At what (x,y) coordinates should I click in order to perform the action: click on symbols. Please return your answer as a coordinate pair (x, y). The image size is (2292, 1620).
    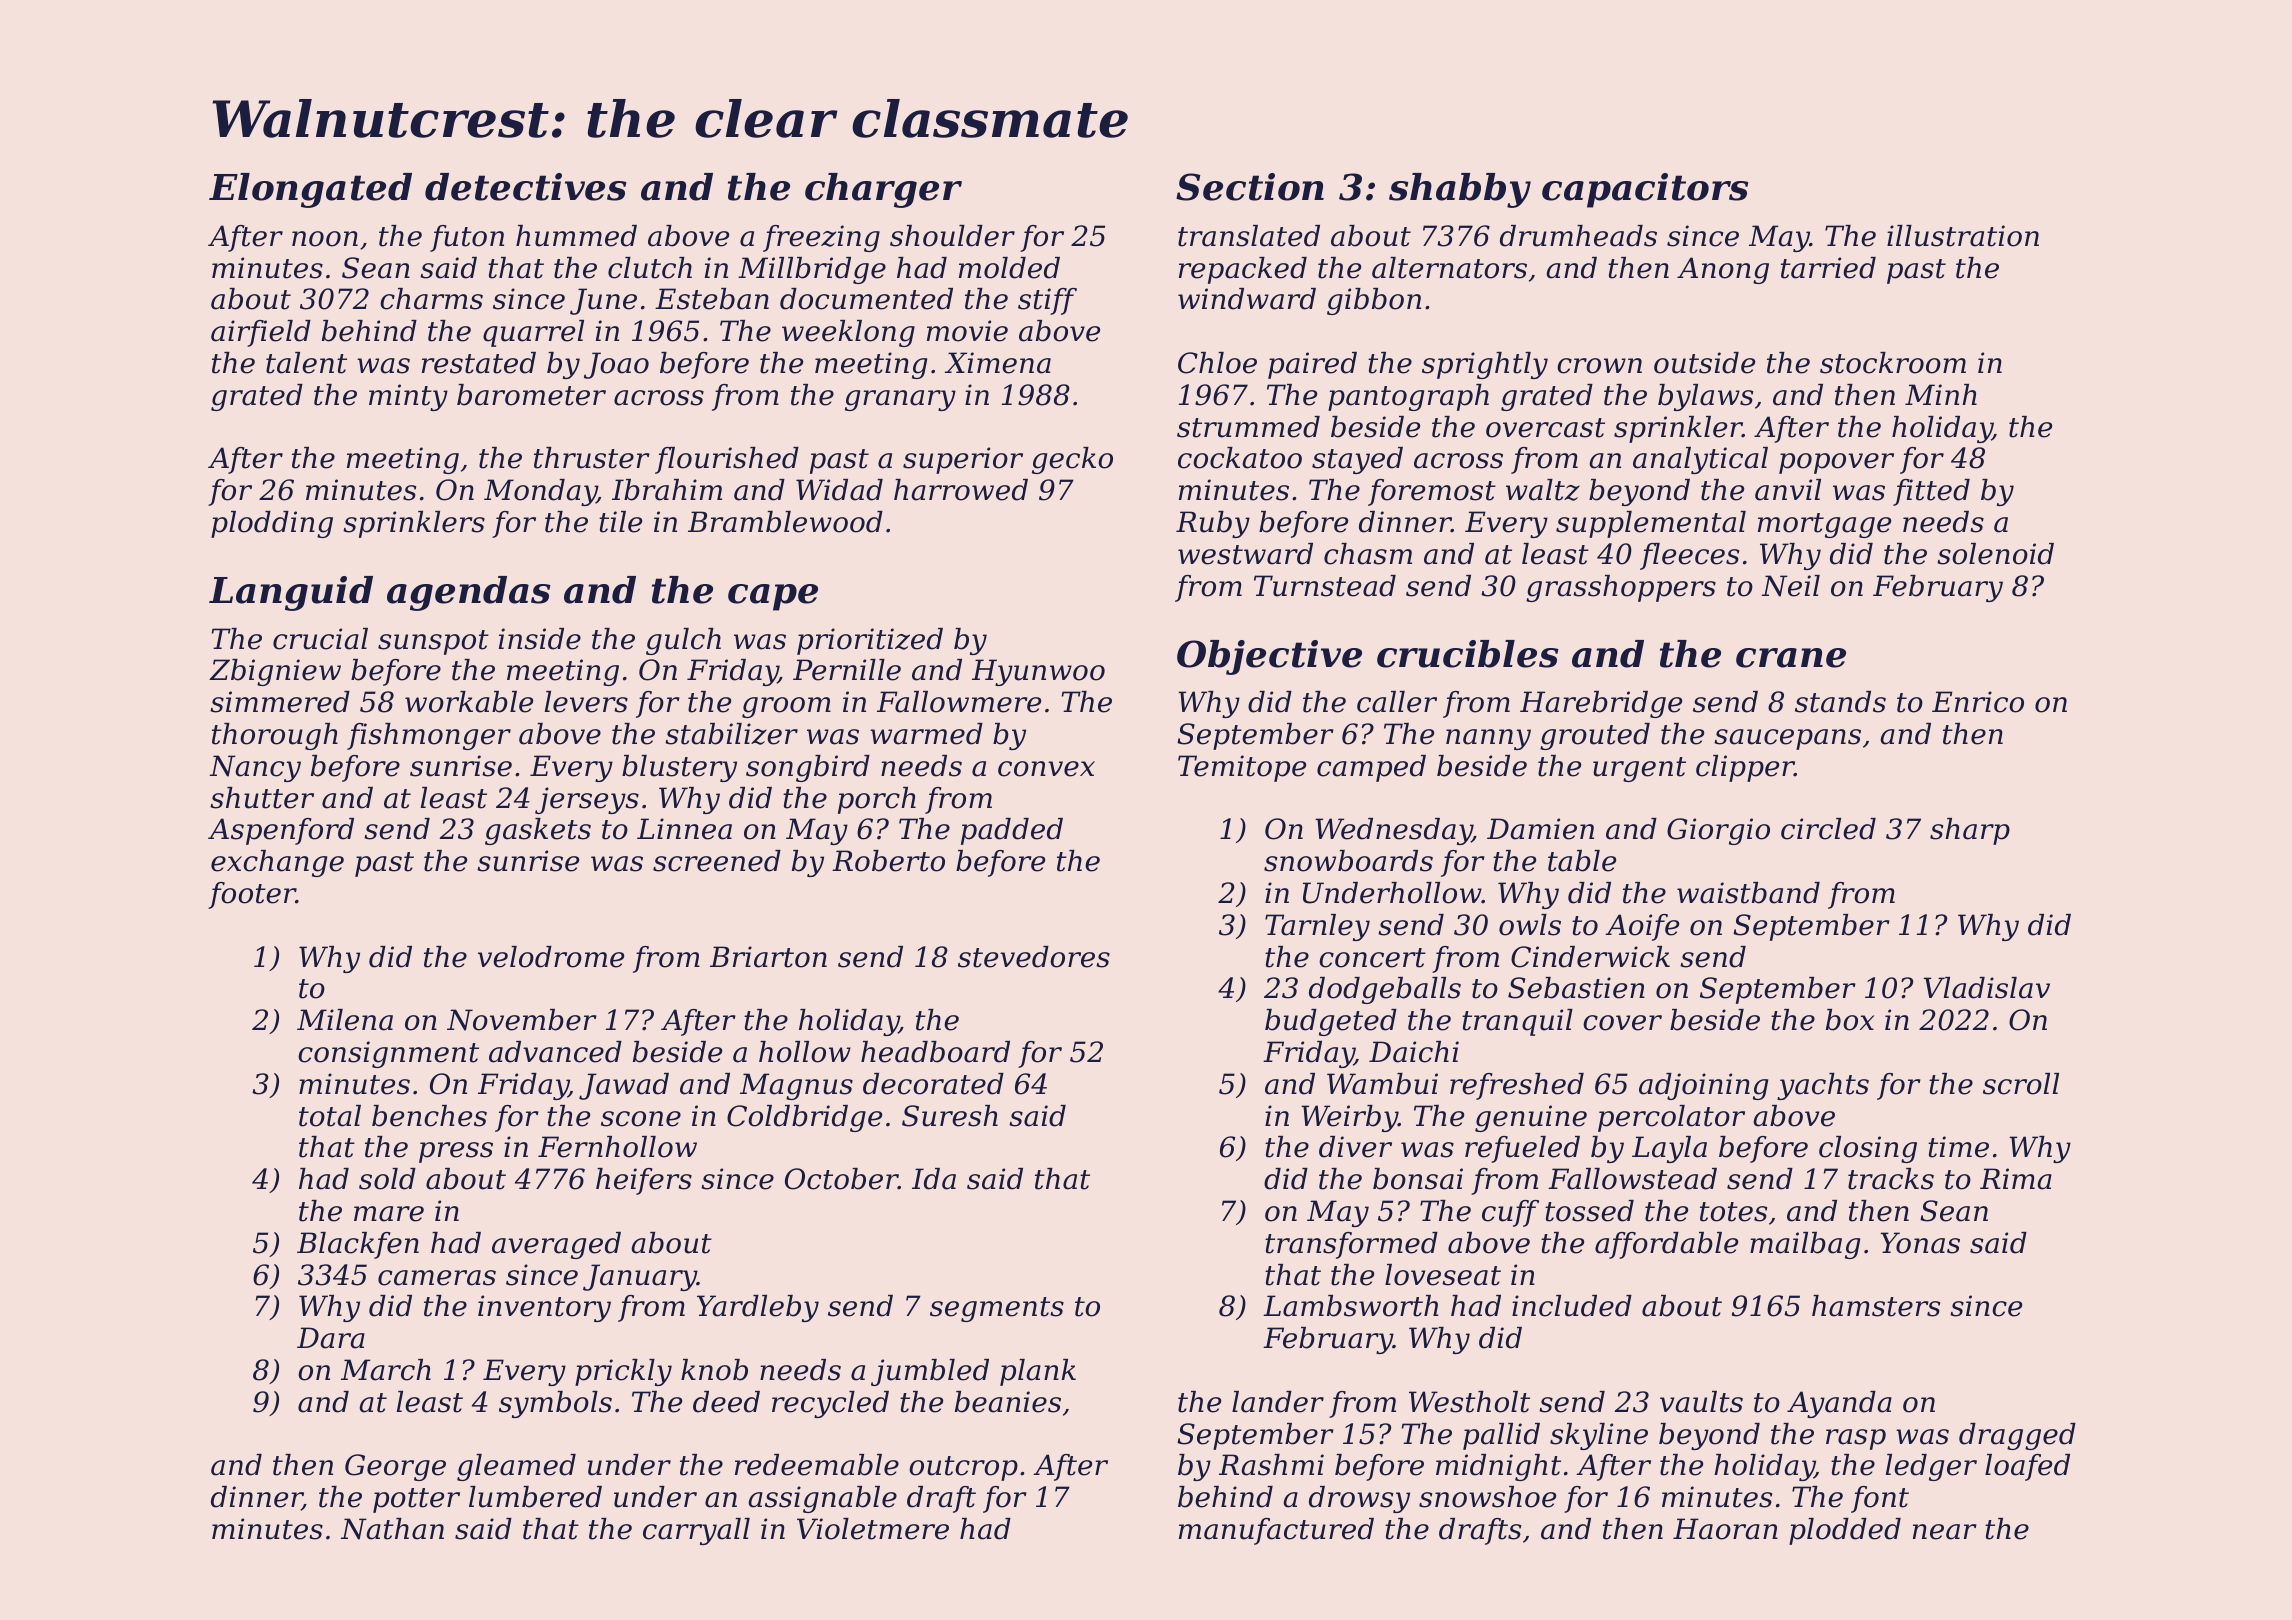
    Looking at the image, I should click on (555, 1404).
